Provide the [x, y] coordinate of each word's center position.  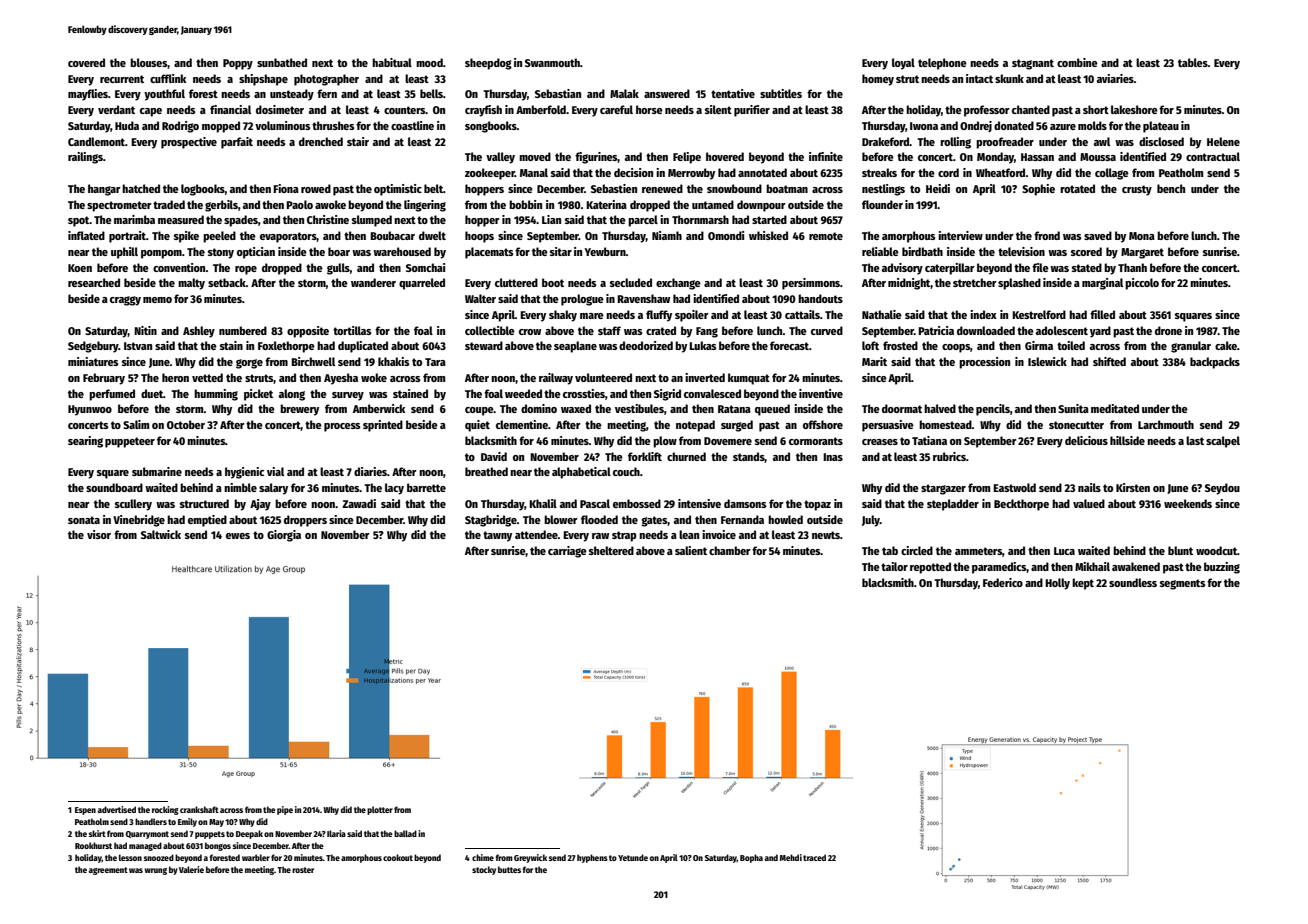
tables [1193, 62]
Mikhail [1092, 566]
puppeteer [130, 442]
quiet [477, 426]
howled [785, 519]
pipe [285, 810]
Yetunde [633, 857]
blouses [148, 62]
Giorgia [284, 536]
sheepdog [488, 64]
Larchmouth [1166, 424]
